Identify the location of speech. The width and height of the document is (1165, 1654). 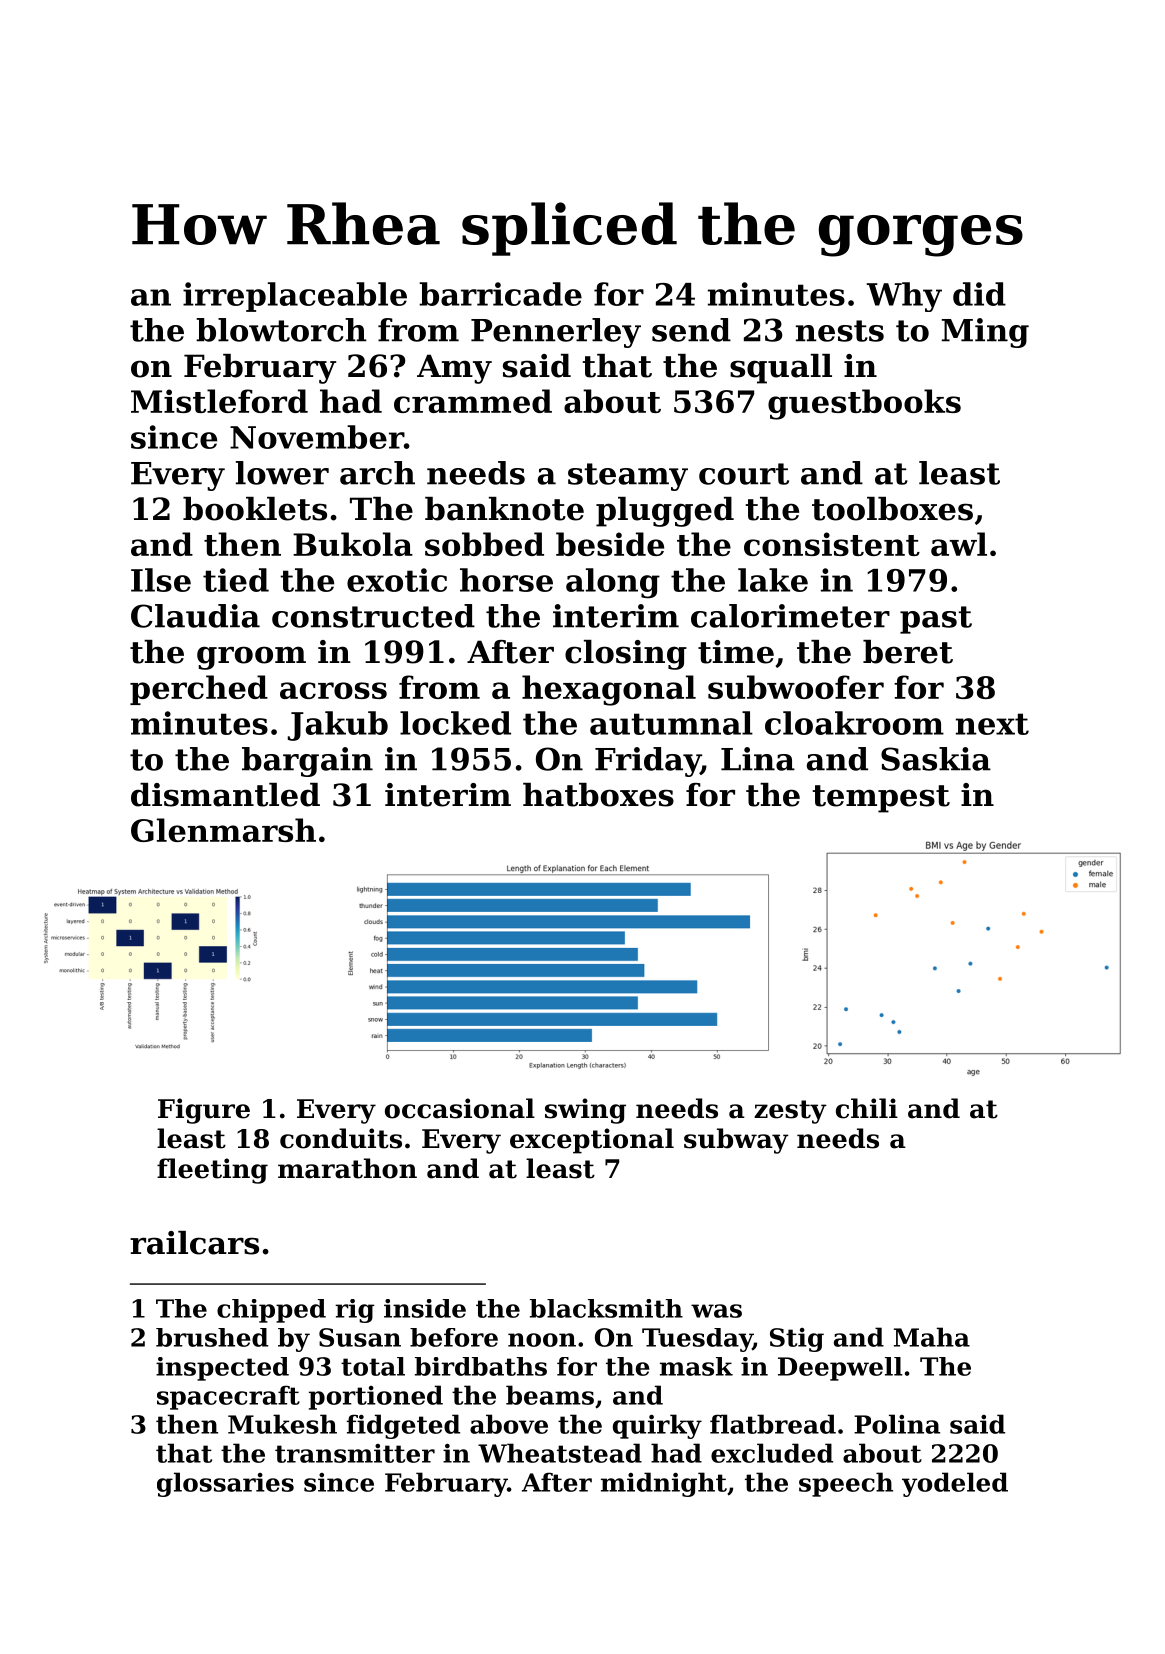
(846, 1484).
